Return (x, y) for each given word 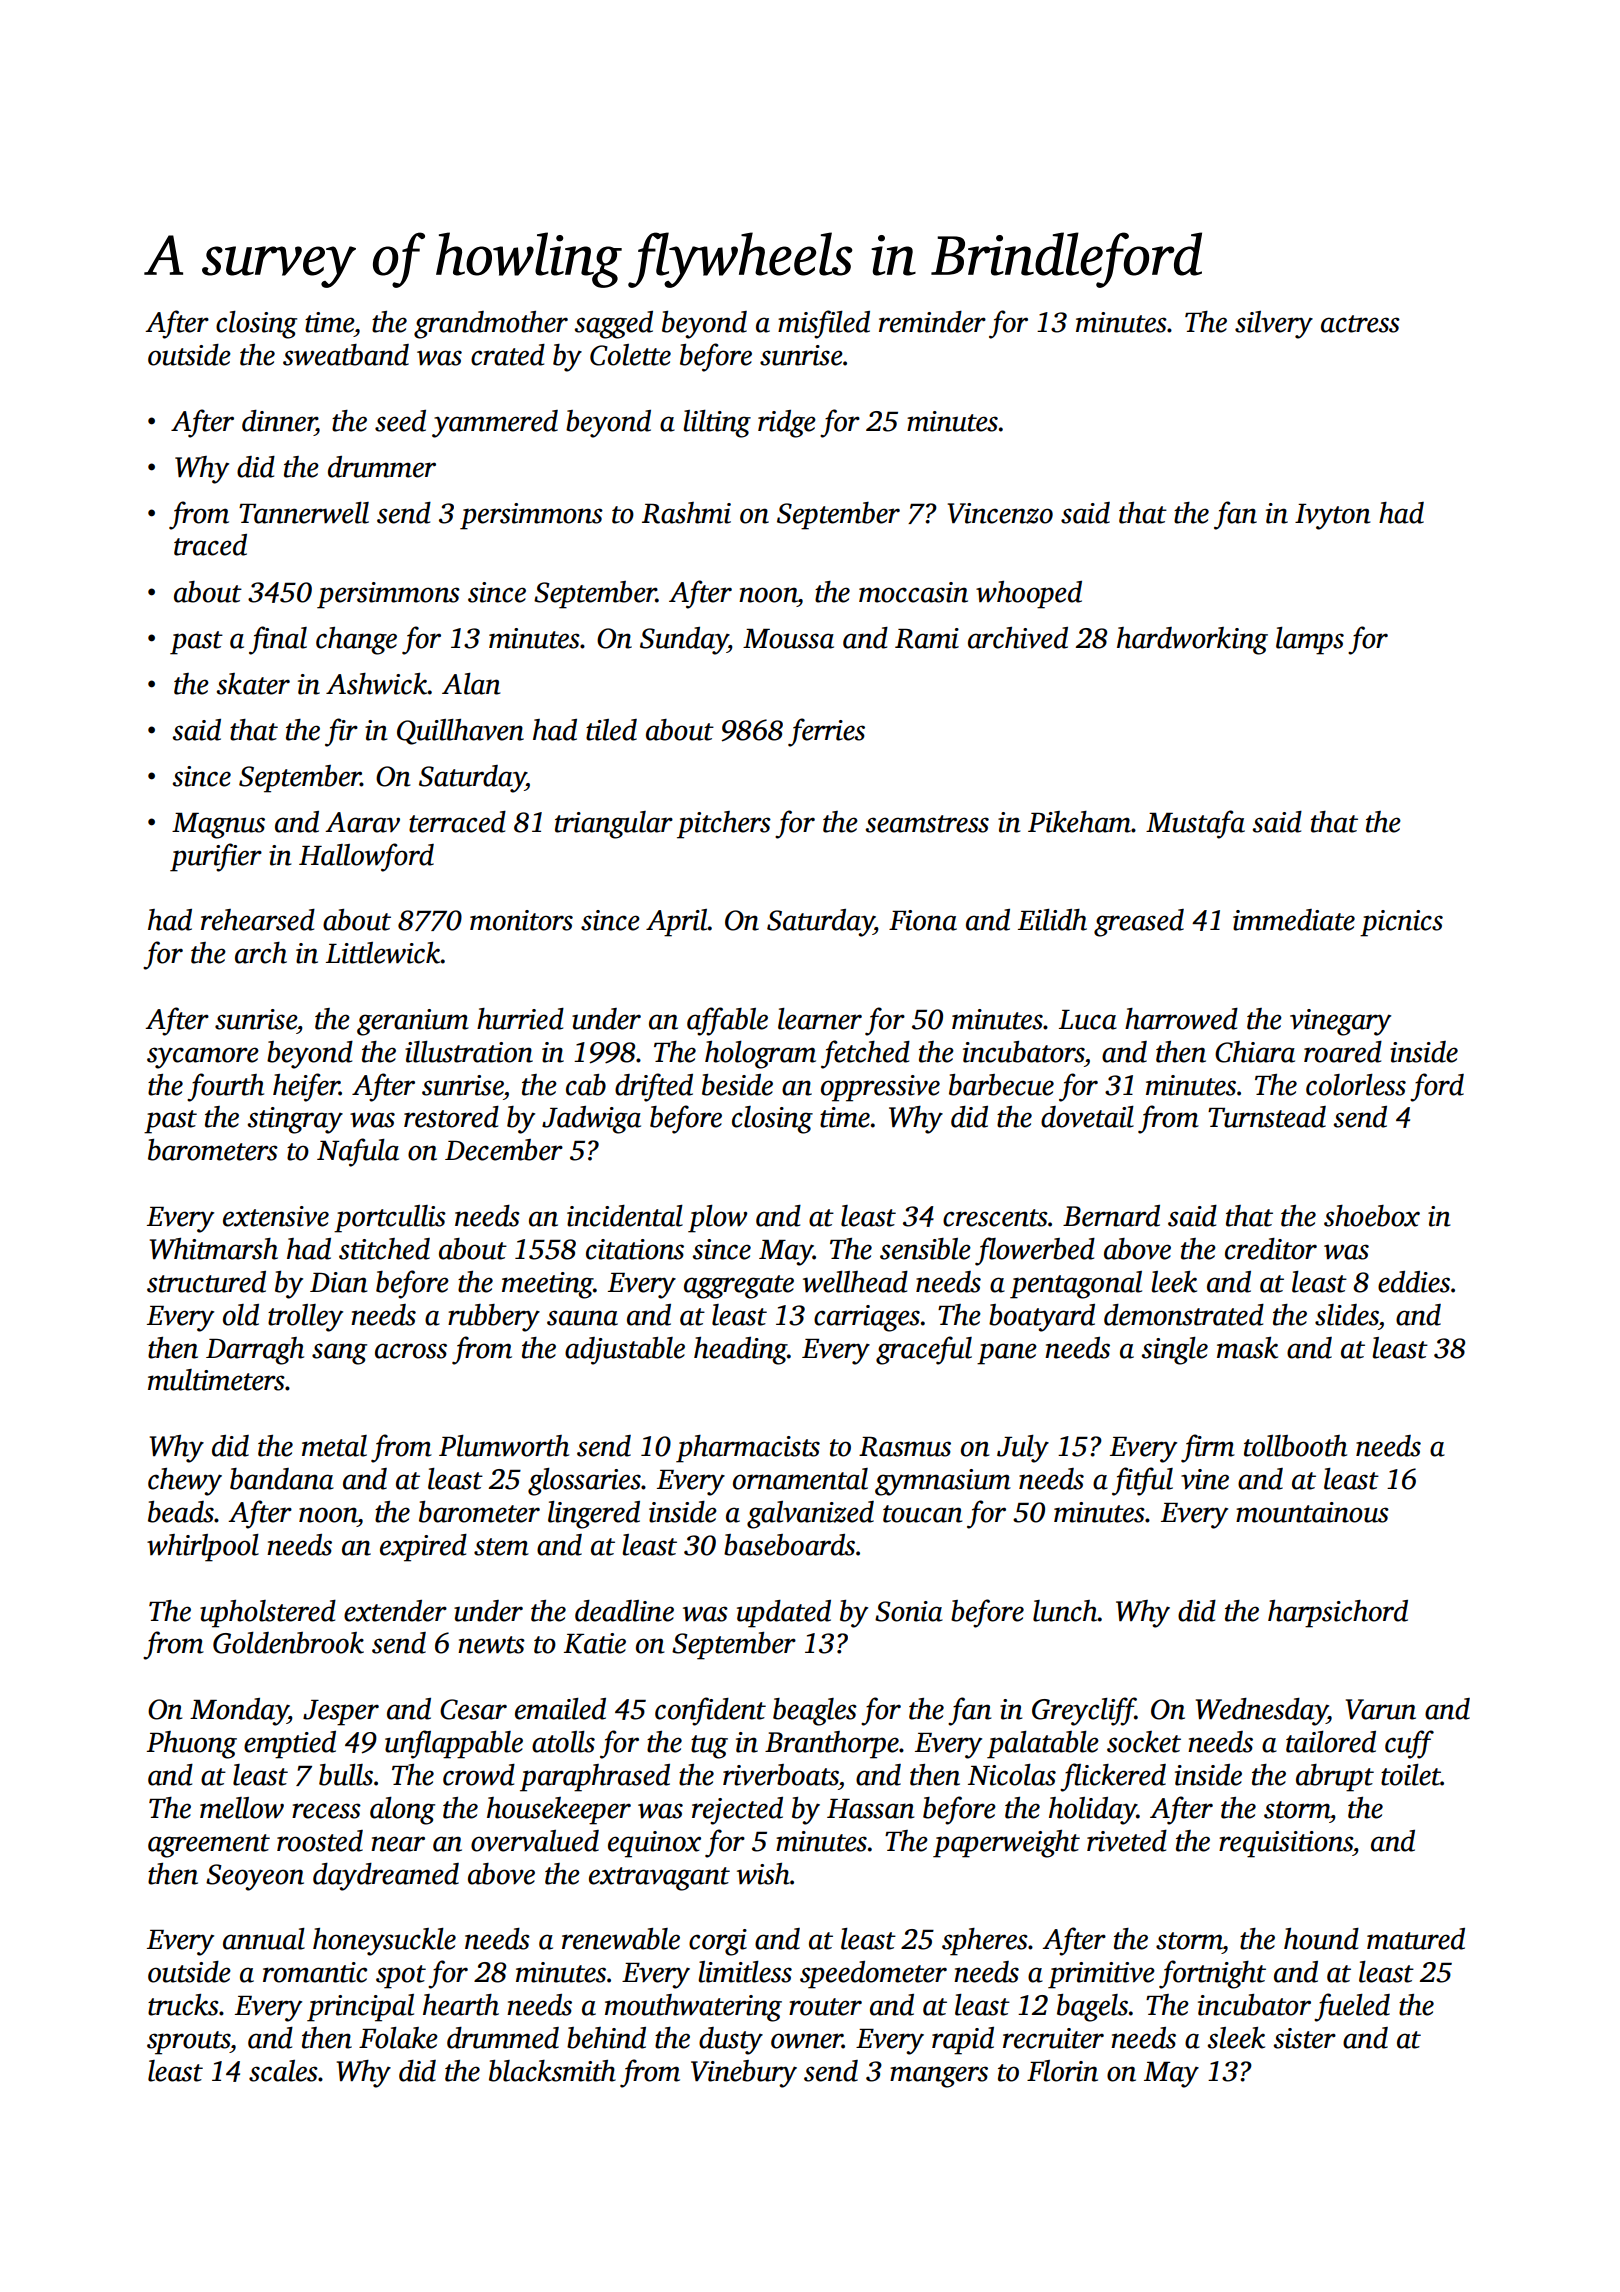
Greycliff (1084, 1711)
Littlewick (383, 953)
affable (727, 1021)
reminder (932, 322)
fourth (225, 1087)
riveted (1127, 1841)
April (677, 923)
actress (1360, 324)
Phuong (192, 1745)
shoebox (1372, 1216)
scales (283, 2071)
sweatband (346, 355)
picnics (1401, 923)
